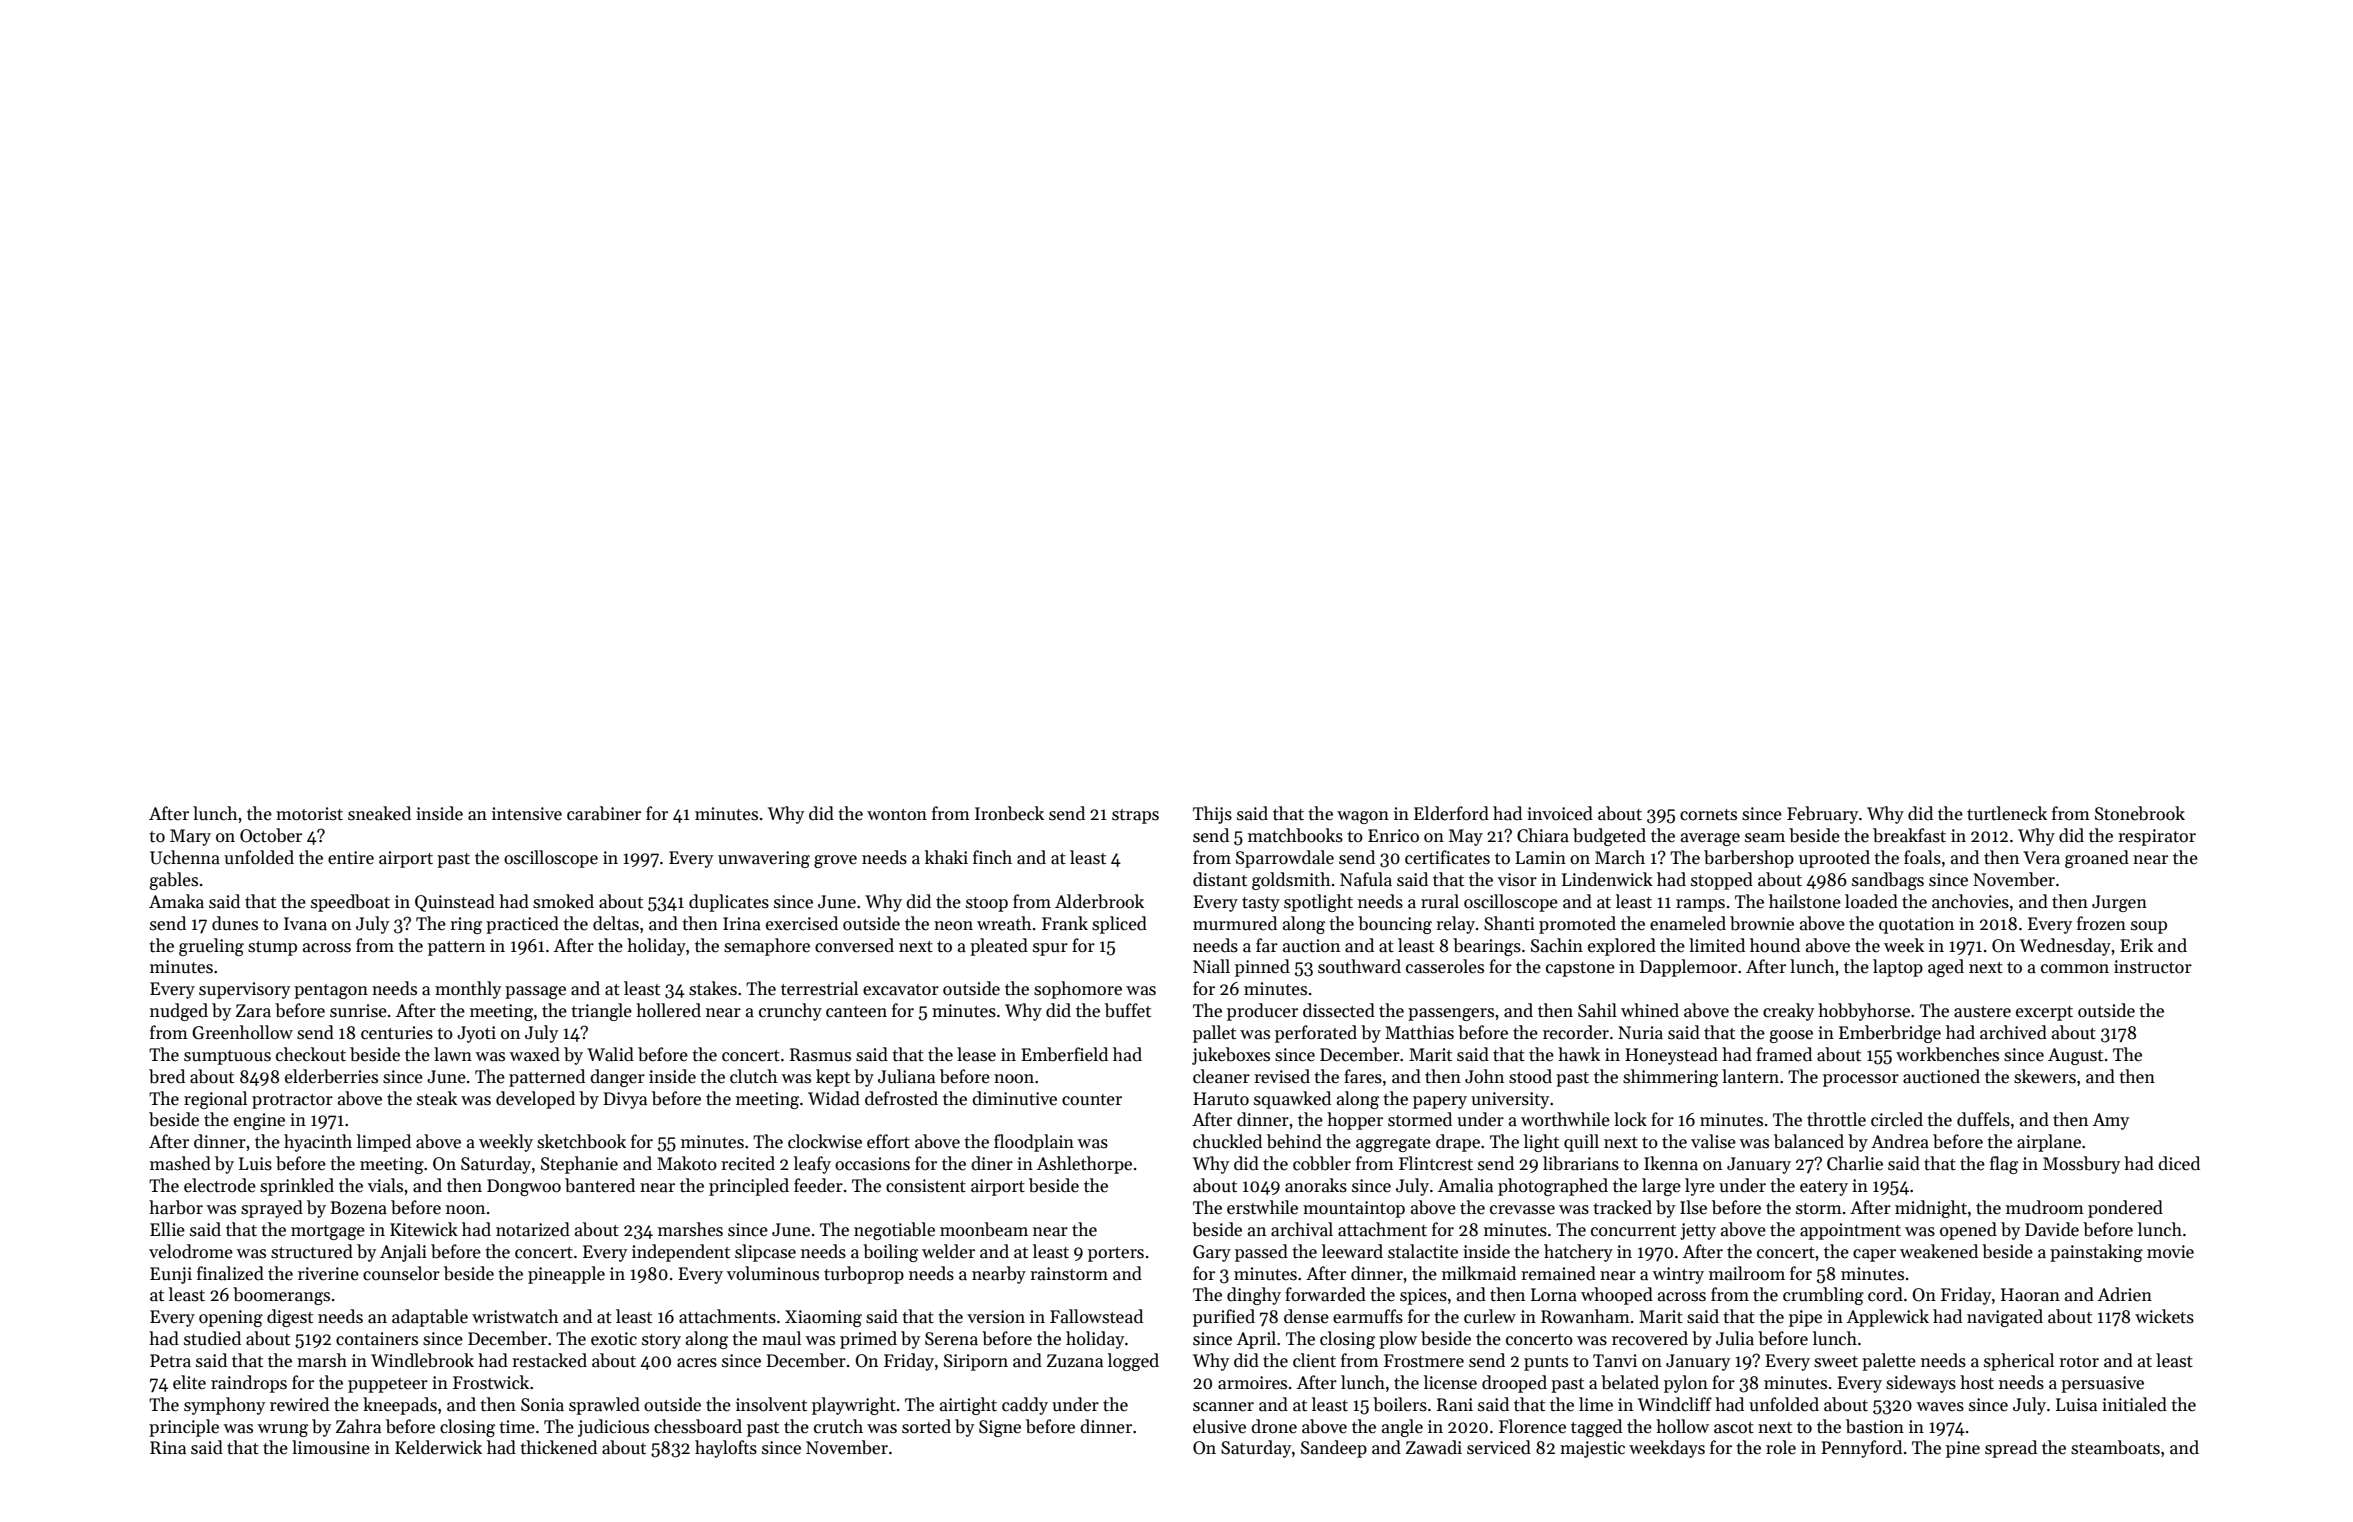 Image resolution: width=2353 pixels, height=1522 pixels. What do you see at coordinates (1322, 1163) in the page?
I see `cobbler` at bounding box center [1322, 1163].
